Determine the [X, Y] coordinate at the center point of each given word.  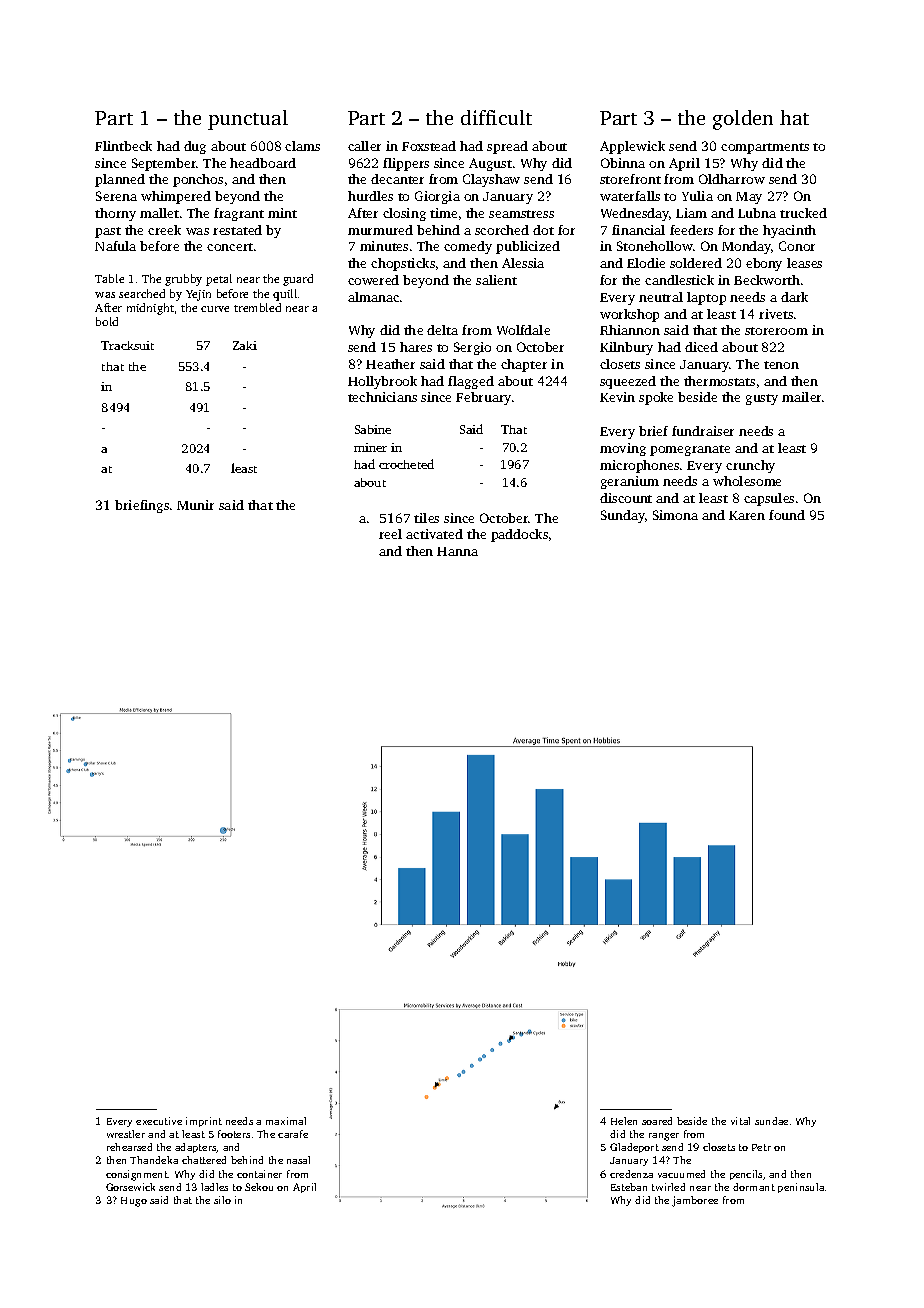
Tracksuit [127, 345]
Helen [624, 1121]
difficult [496, 117]
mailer [801, 397]
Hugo [134, 1202]
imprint [204, 1122]
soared [657, 1121]
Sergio [472, 348]
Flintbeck [123, 146]
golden [743, 120]
